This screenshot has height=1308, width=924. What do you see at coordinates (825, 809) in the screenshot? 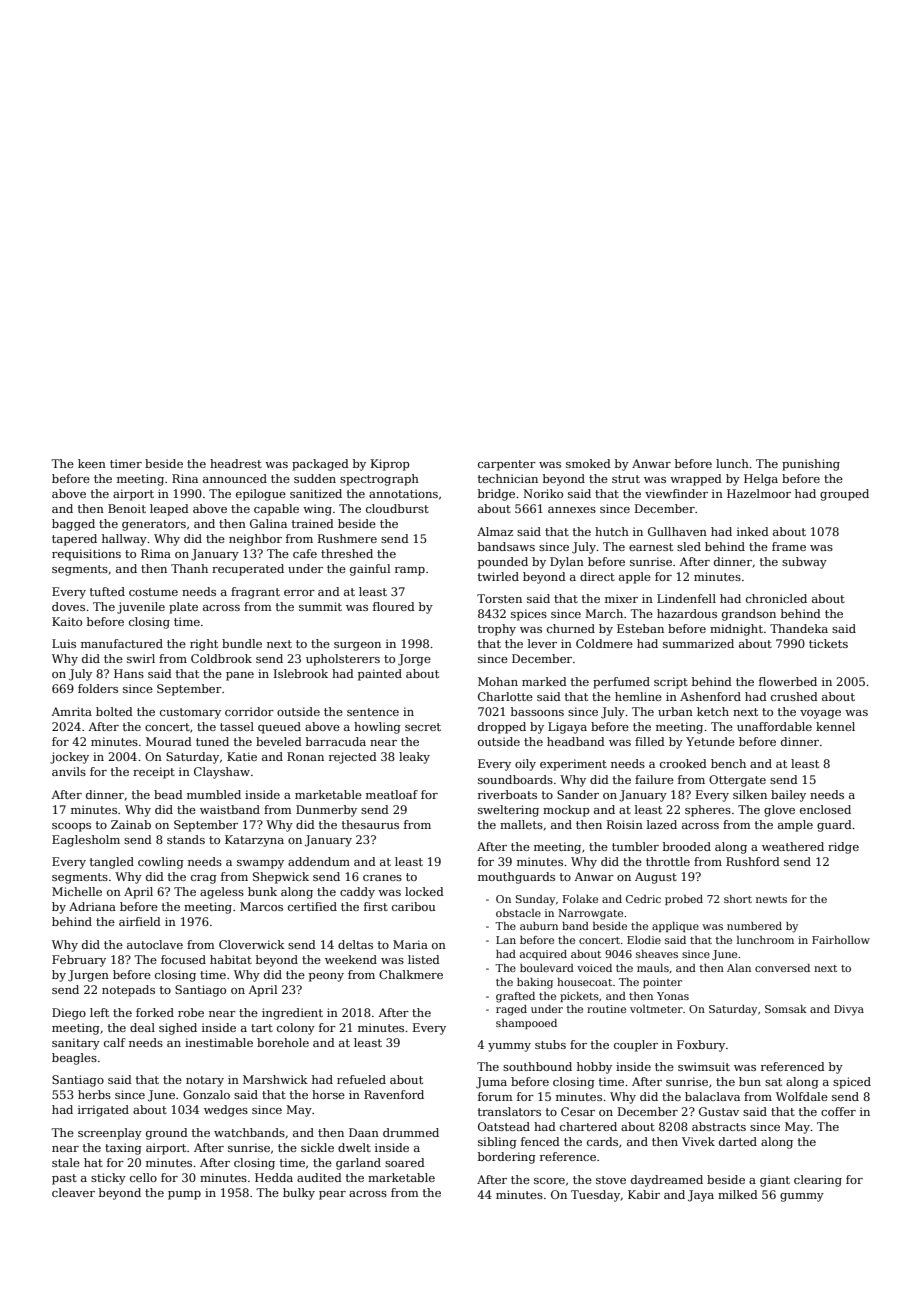
I see `enclosed` at bounding box center [825, 809].
